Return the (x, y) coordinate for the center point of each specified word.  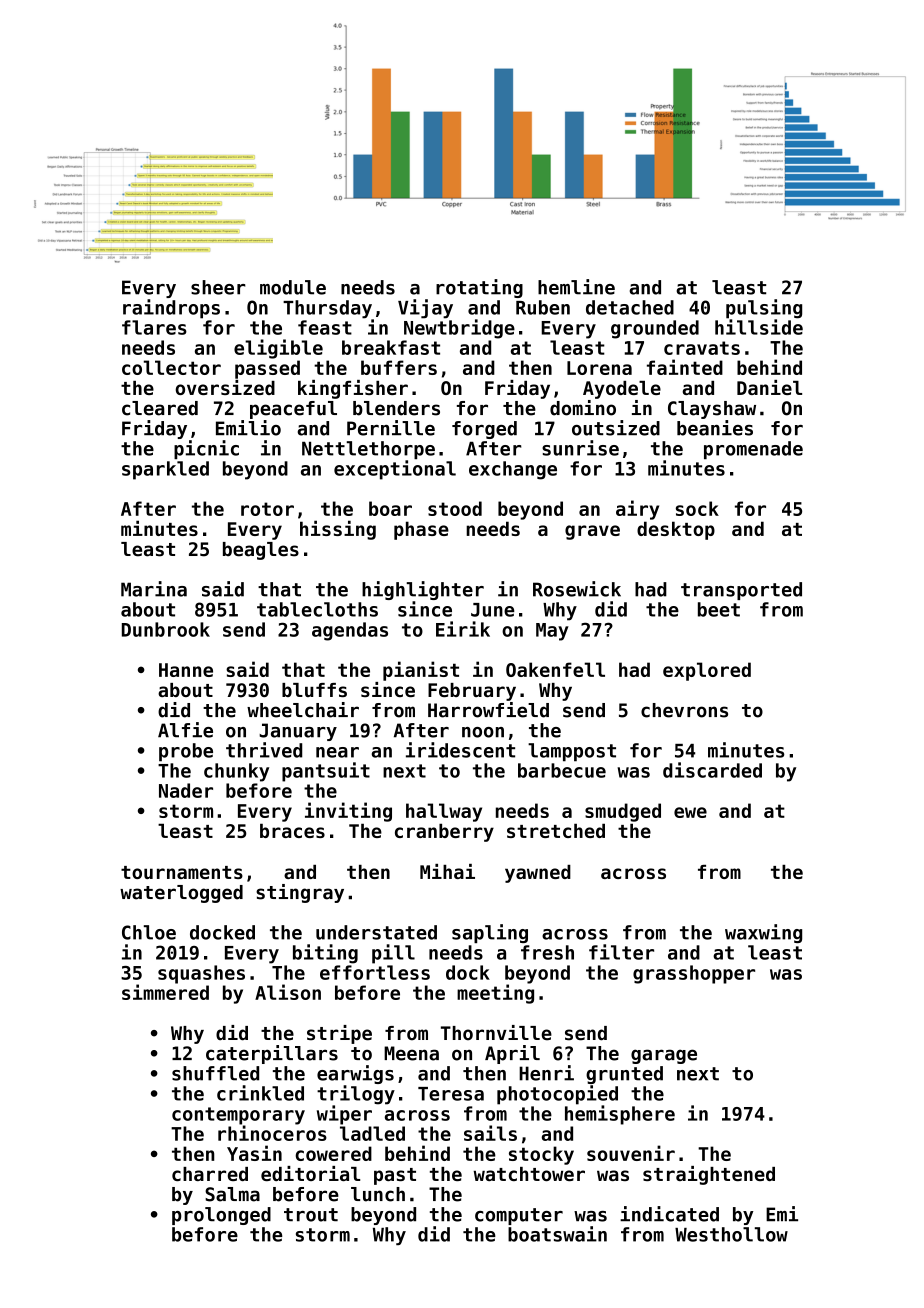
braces (292, 831)
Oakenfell (555, 669)
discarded (712, 770)
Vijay (425, 309)
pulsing (764, 309)
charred (210, 1174)
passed (267, 369)
